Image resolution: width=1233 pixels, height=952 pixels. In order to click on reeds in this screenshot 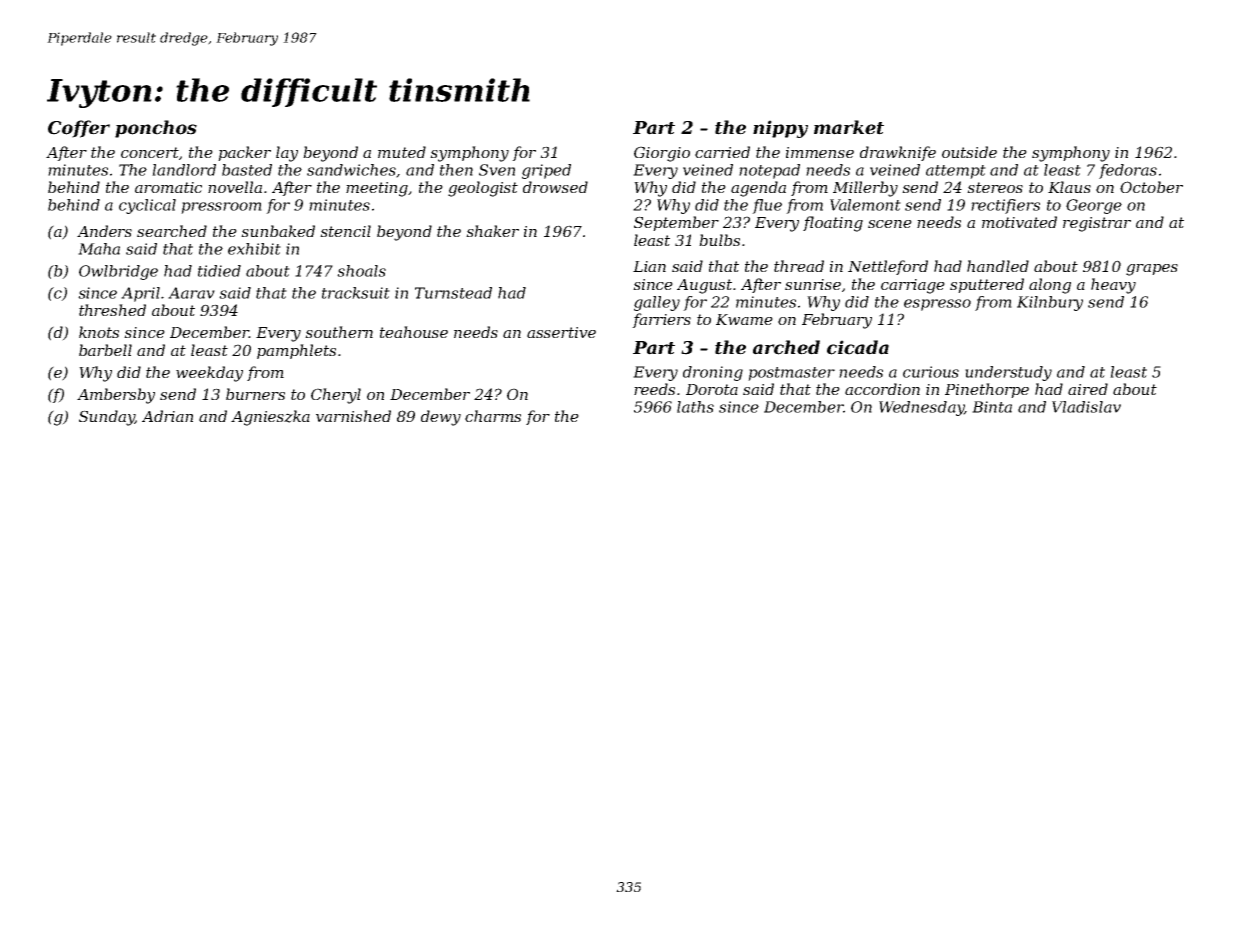, I will do `click(654, 389)`.
